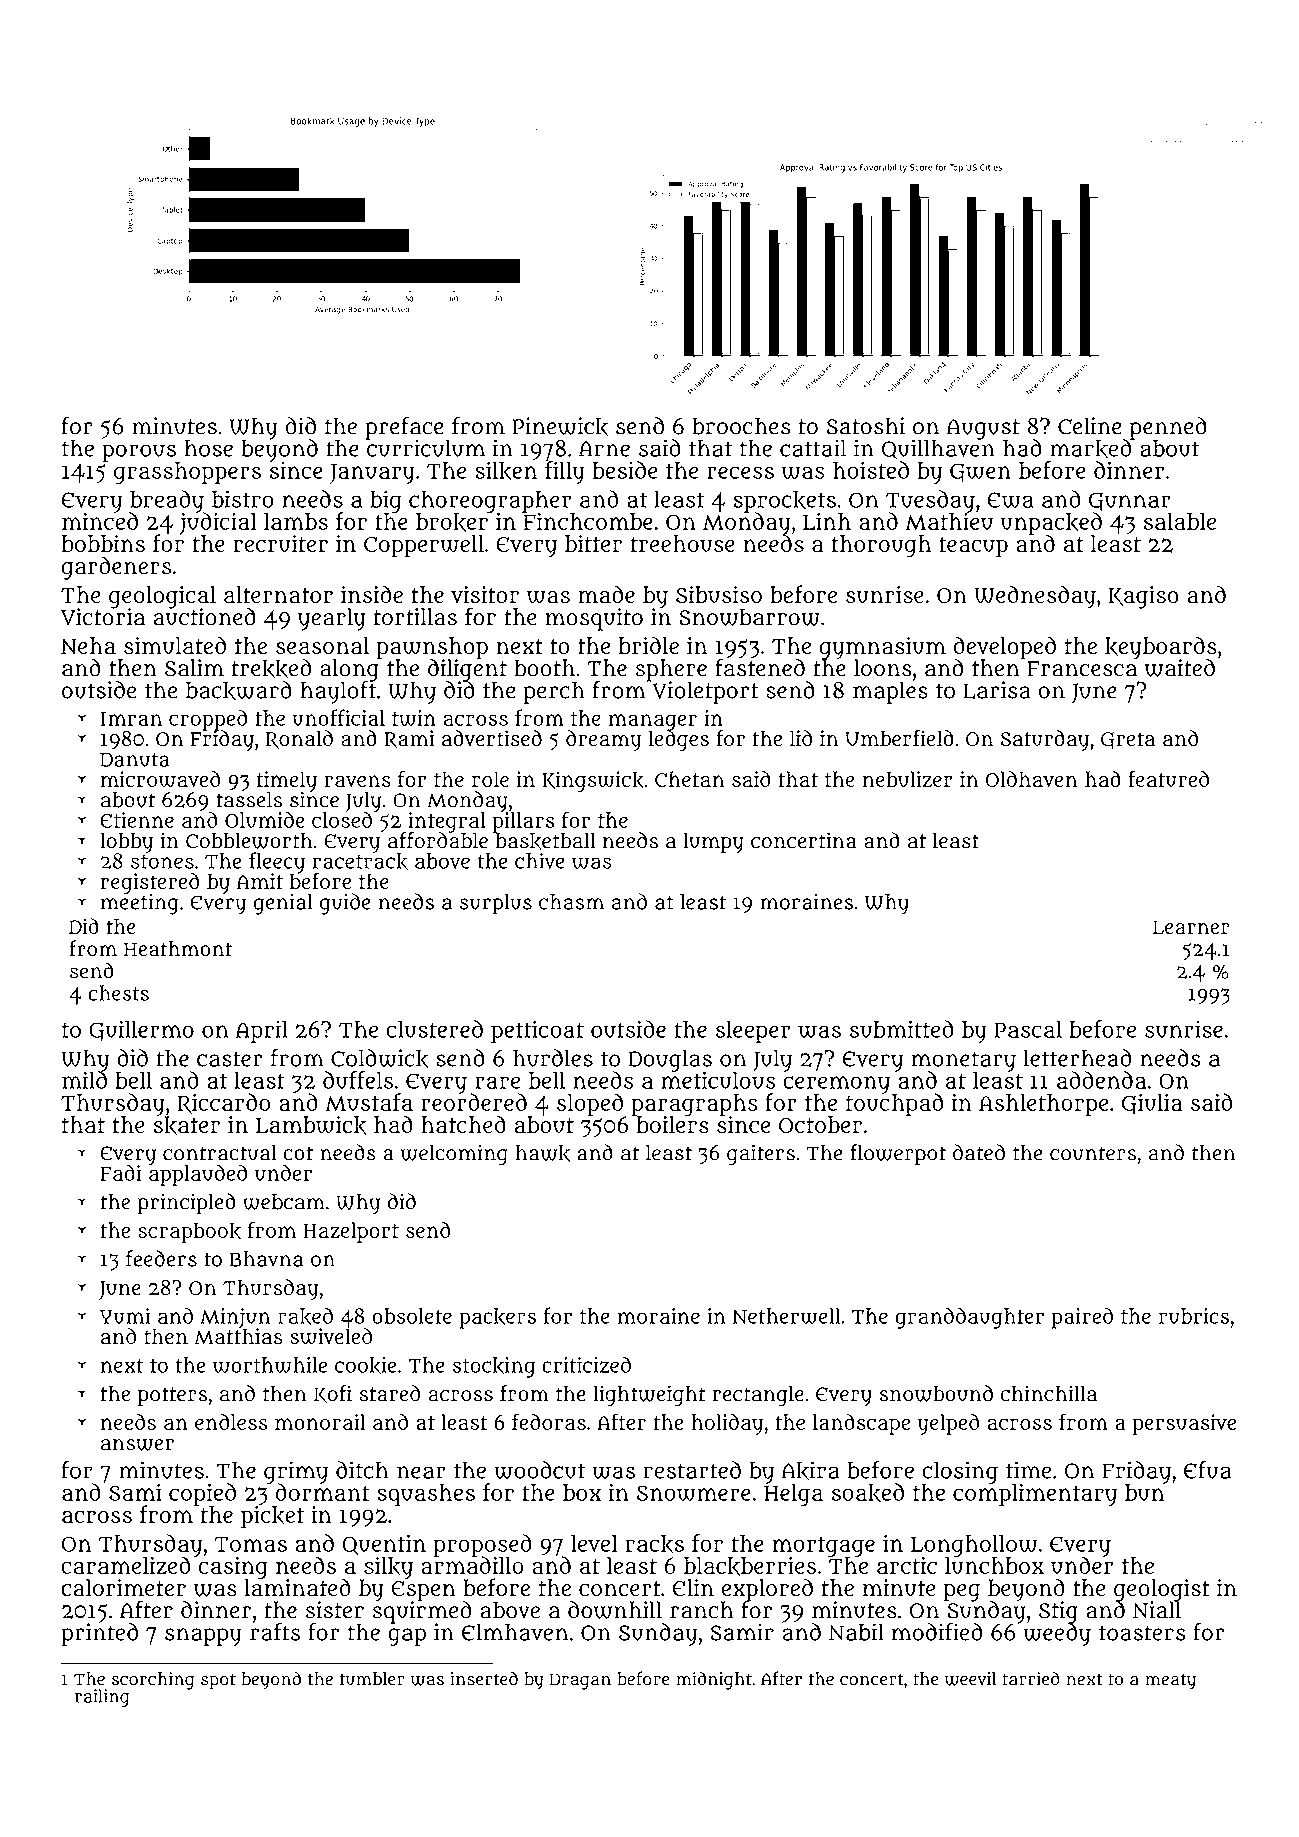 This document has height=1837, width=1299. I want to click on preface, so click(404, 427).
